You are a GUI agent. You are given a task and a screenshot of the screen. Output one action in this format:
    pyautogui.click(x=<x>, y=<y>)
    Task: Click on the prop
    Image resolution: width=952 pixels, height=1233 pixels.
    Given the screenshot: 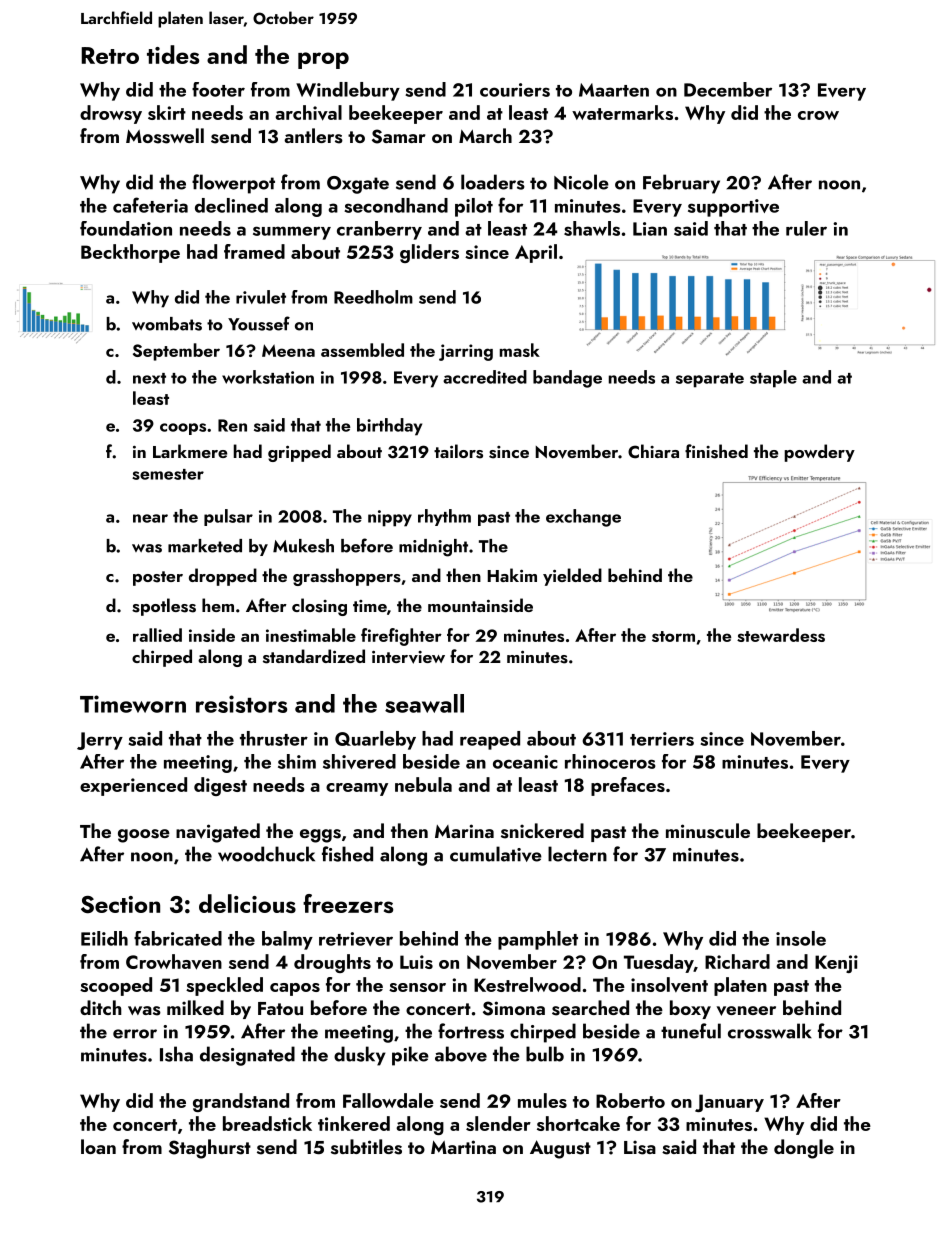 What is the action you would take?
    pyautogui.click(x=323, y=60)
